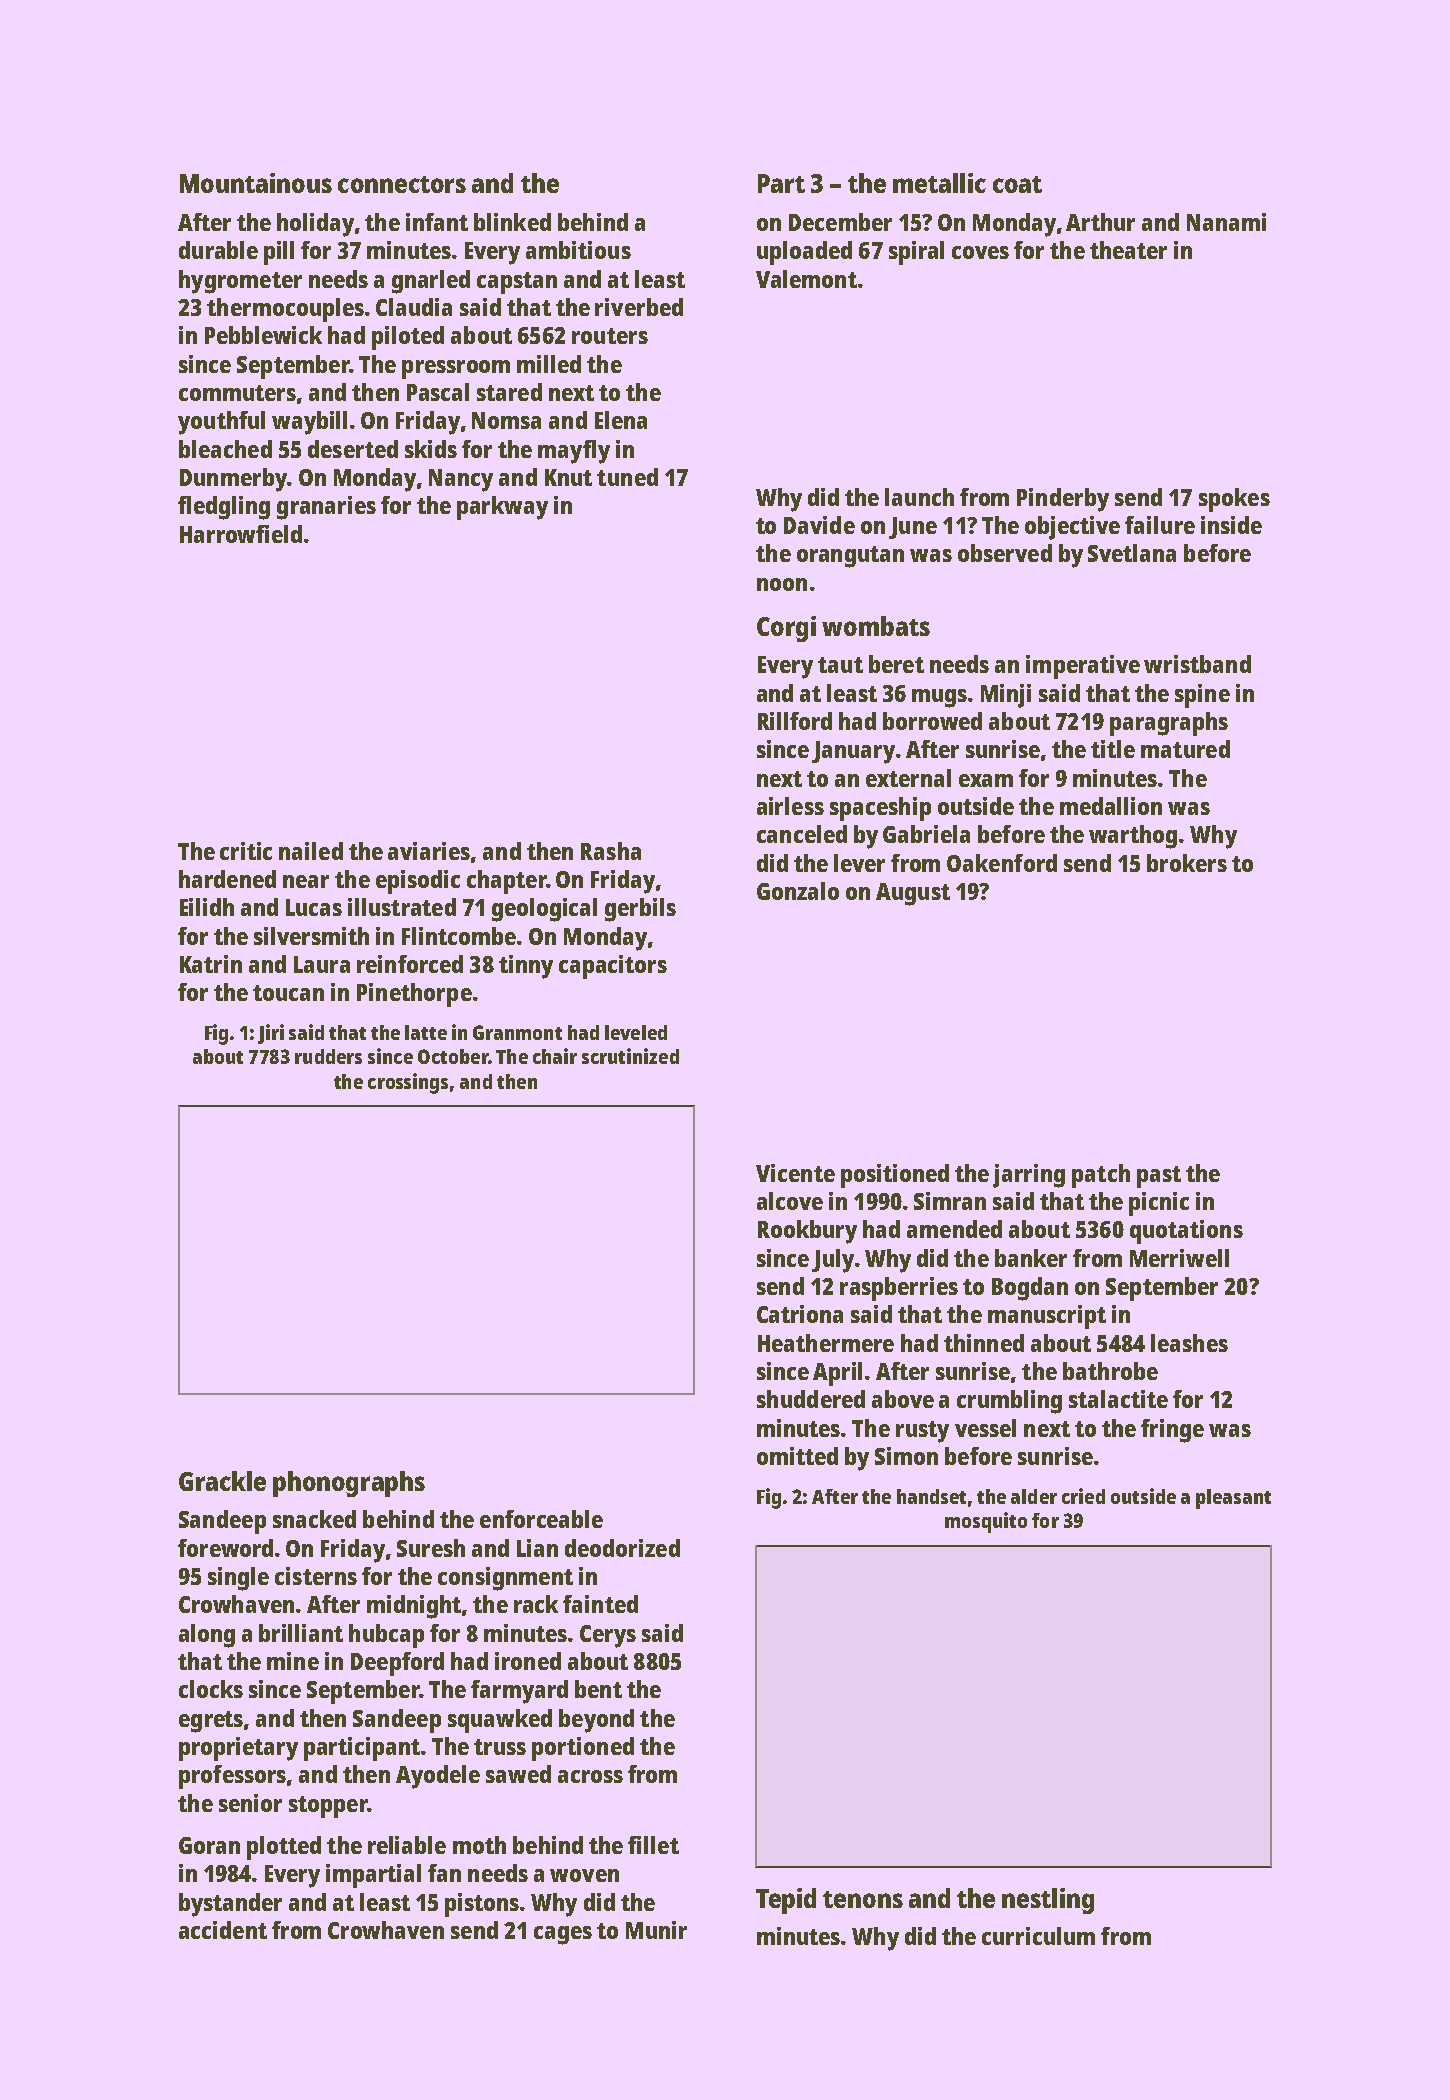 Image resolution: width=1450 pixels, height=2100 pixels. Describe the element at coordinates (1187, 863) in the image. I see `brokers` at that location.
